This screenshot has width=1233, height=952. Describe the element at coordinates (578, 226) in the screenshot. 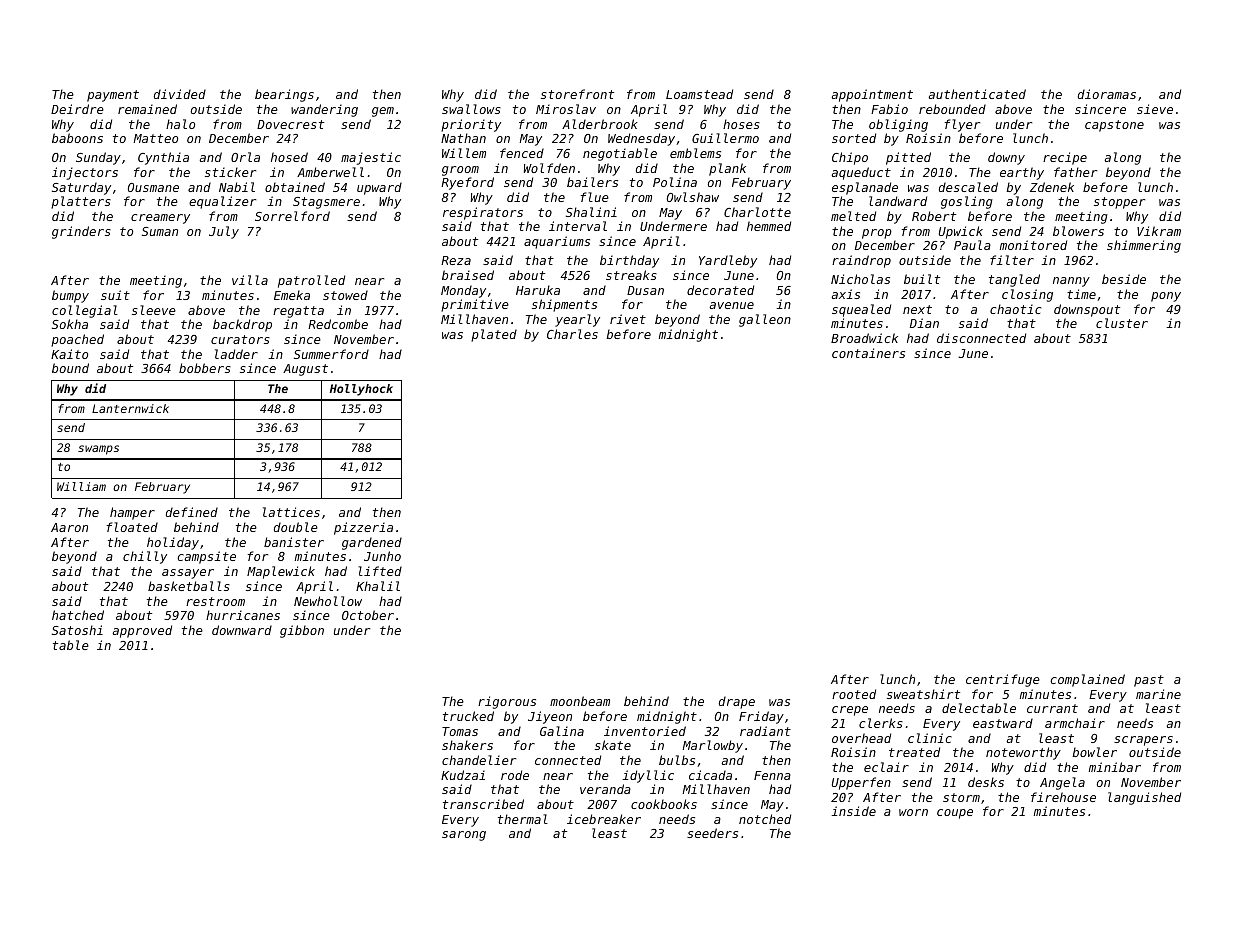

I see `interval` at that location.
